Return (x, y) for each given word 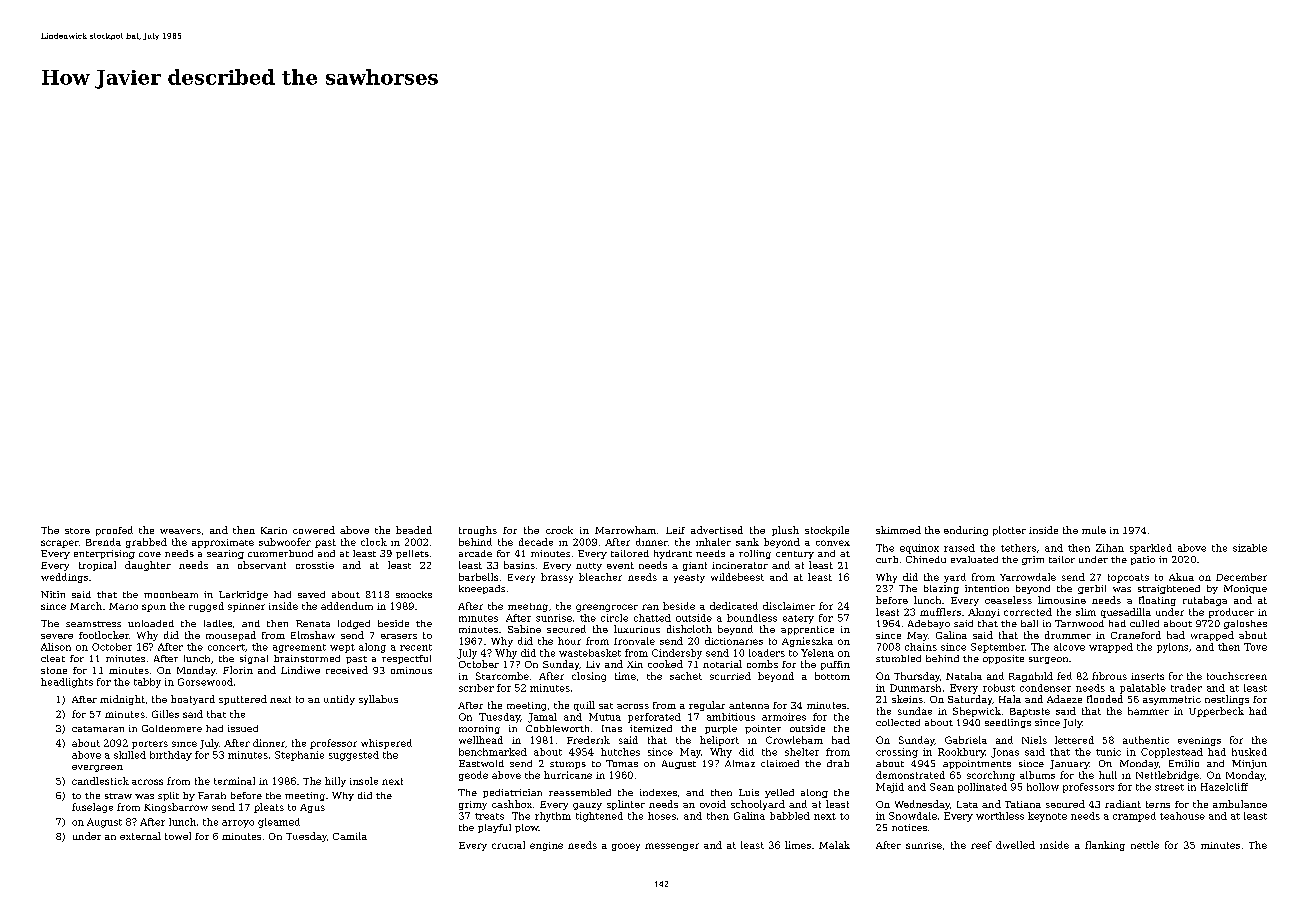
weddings (64, 578)
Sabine (524, 629)
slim (1086, 612)
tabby (147, 683)
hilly (335, 782)
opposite (1003, 659)
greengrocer (607, 608)
